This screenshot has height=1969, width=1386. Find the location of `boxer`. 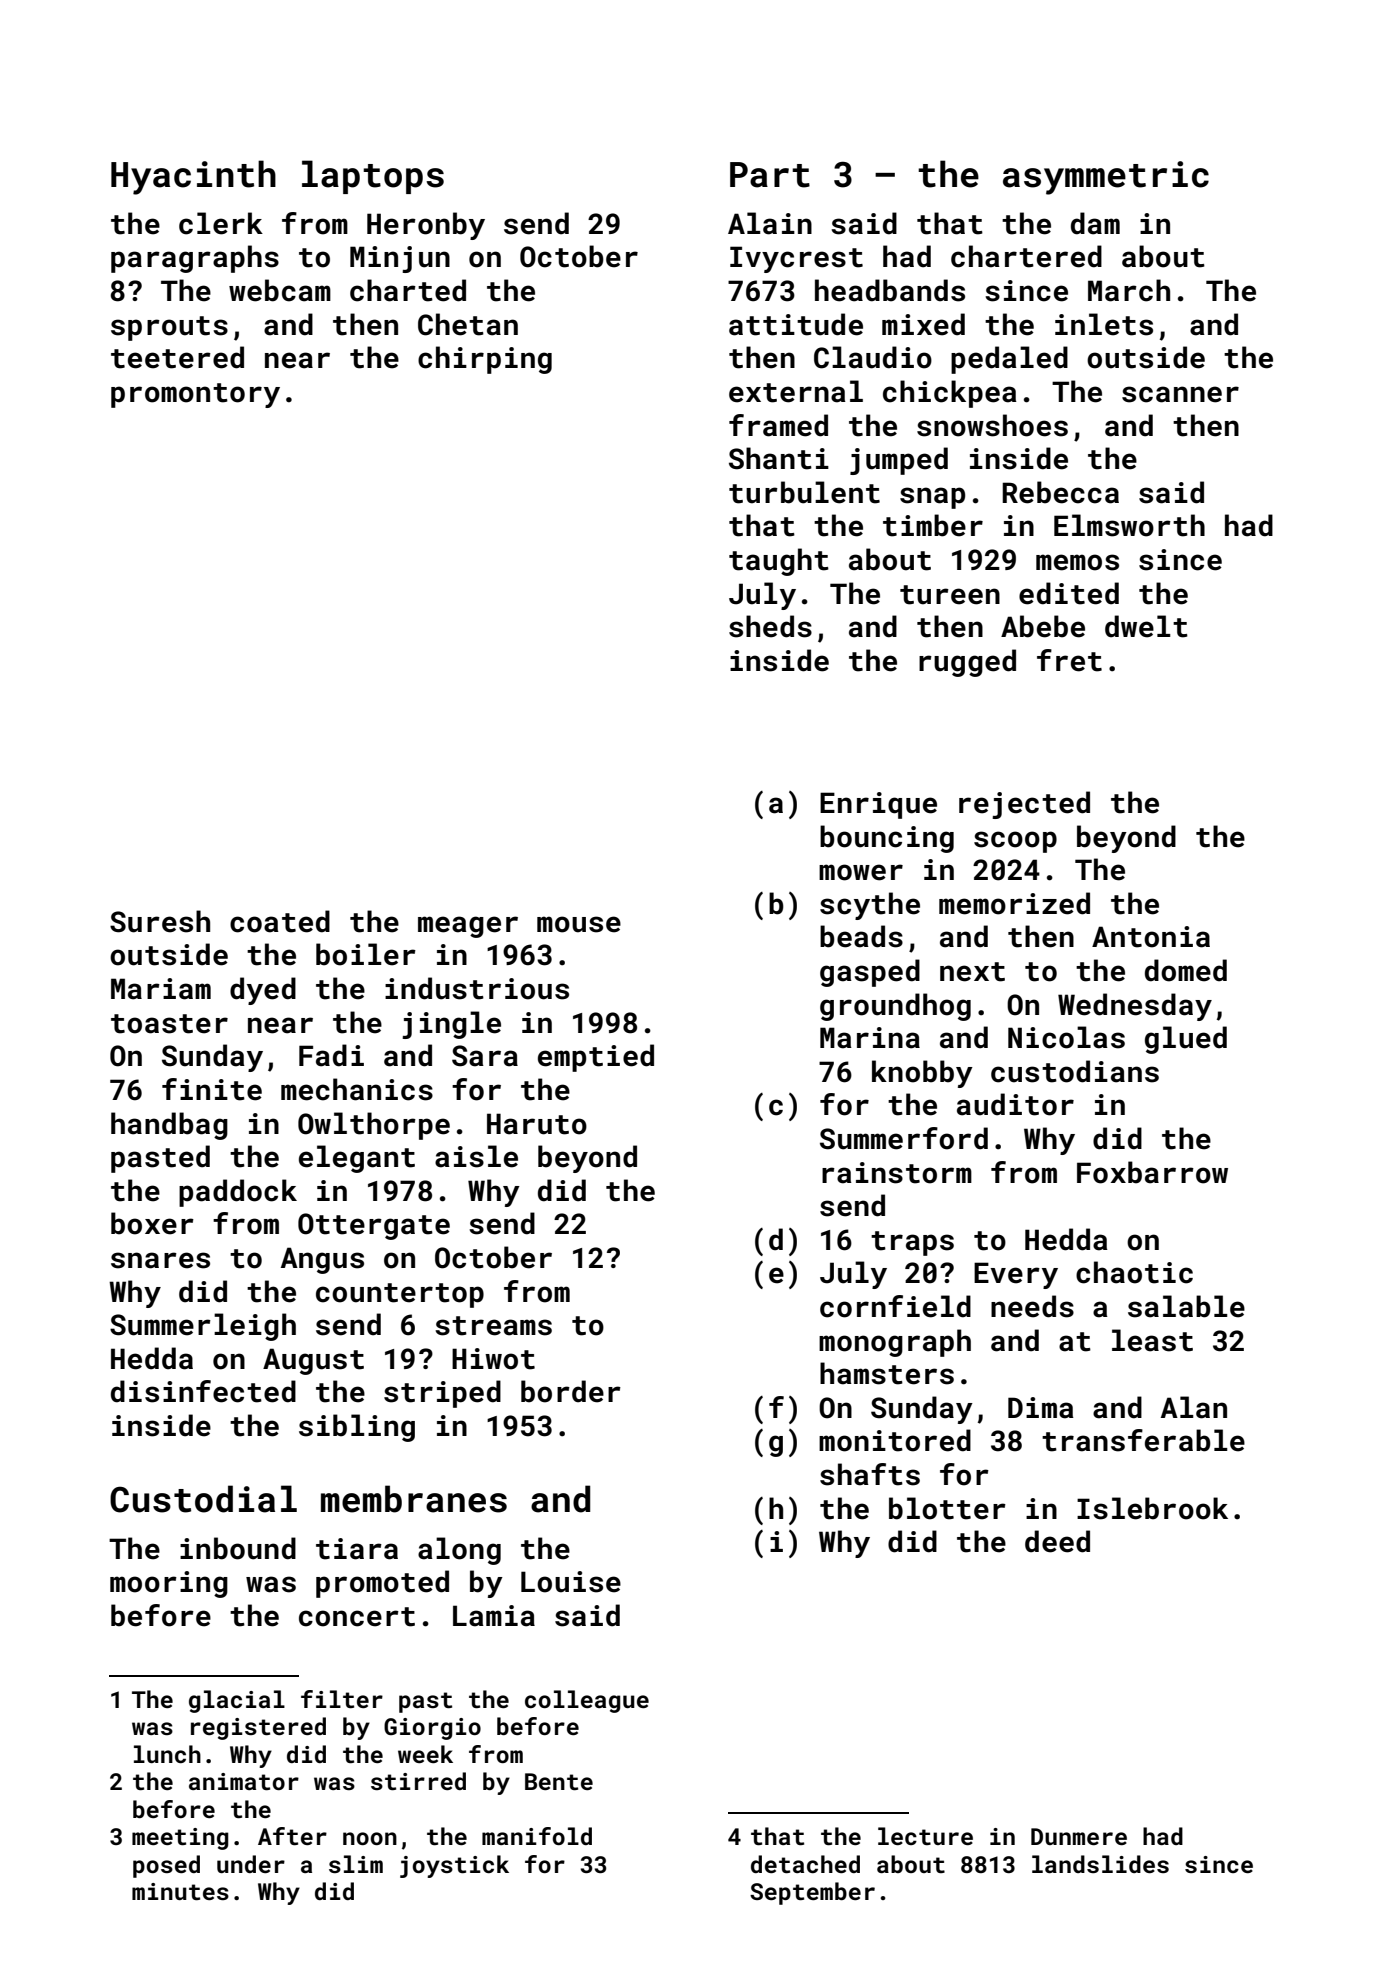

boxer is located at coordinates (152, 1223).
